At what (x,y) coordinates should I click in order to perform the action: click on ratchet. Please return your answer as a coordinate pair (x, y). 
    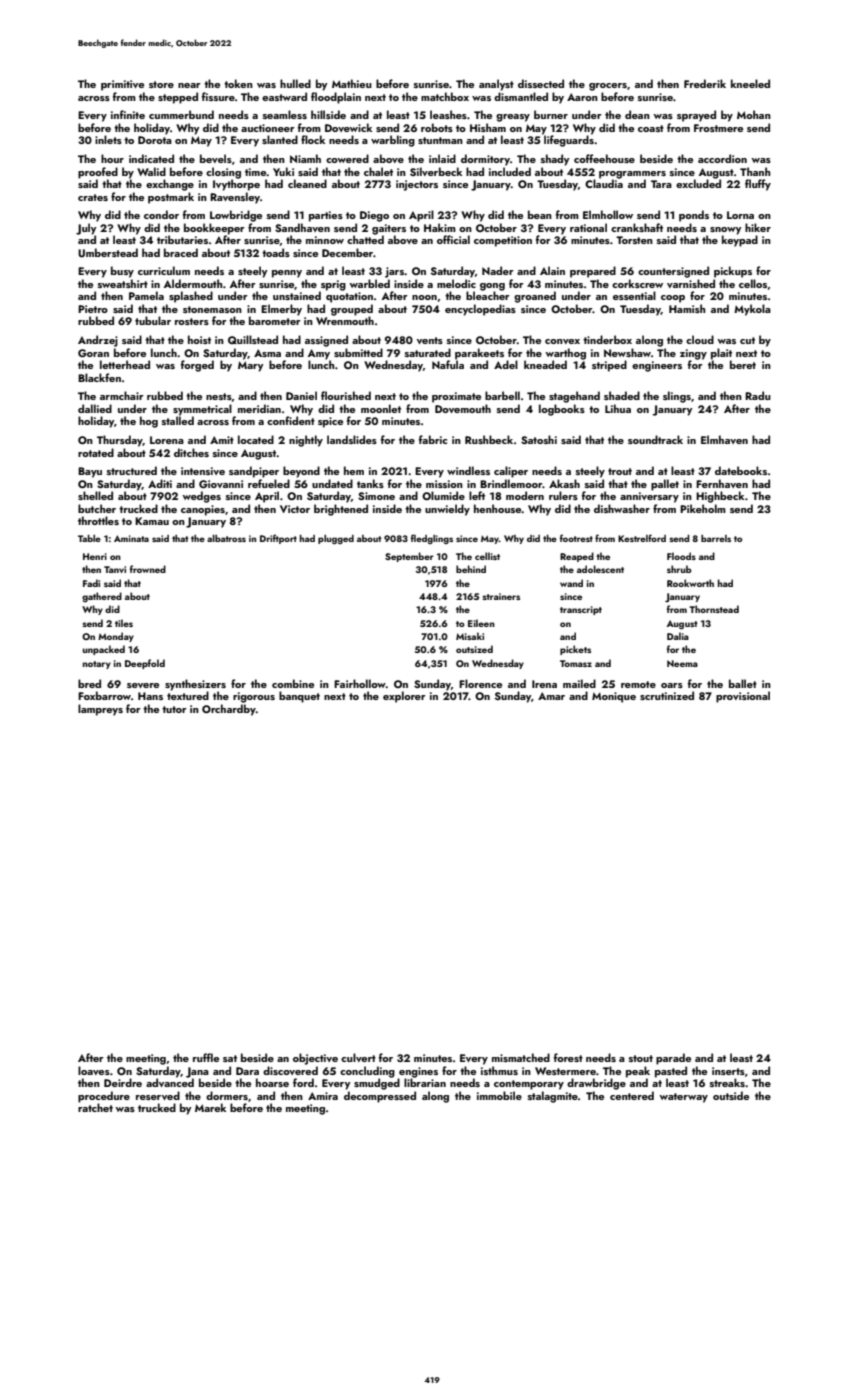
    Looking at the image, I should click on (95, 1107).
